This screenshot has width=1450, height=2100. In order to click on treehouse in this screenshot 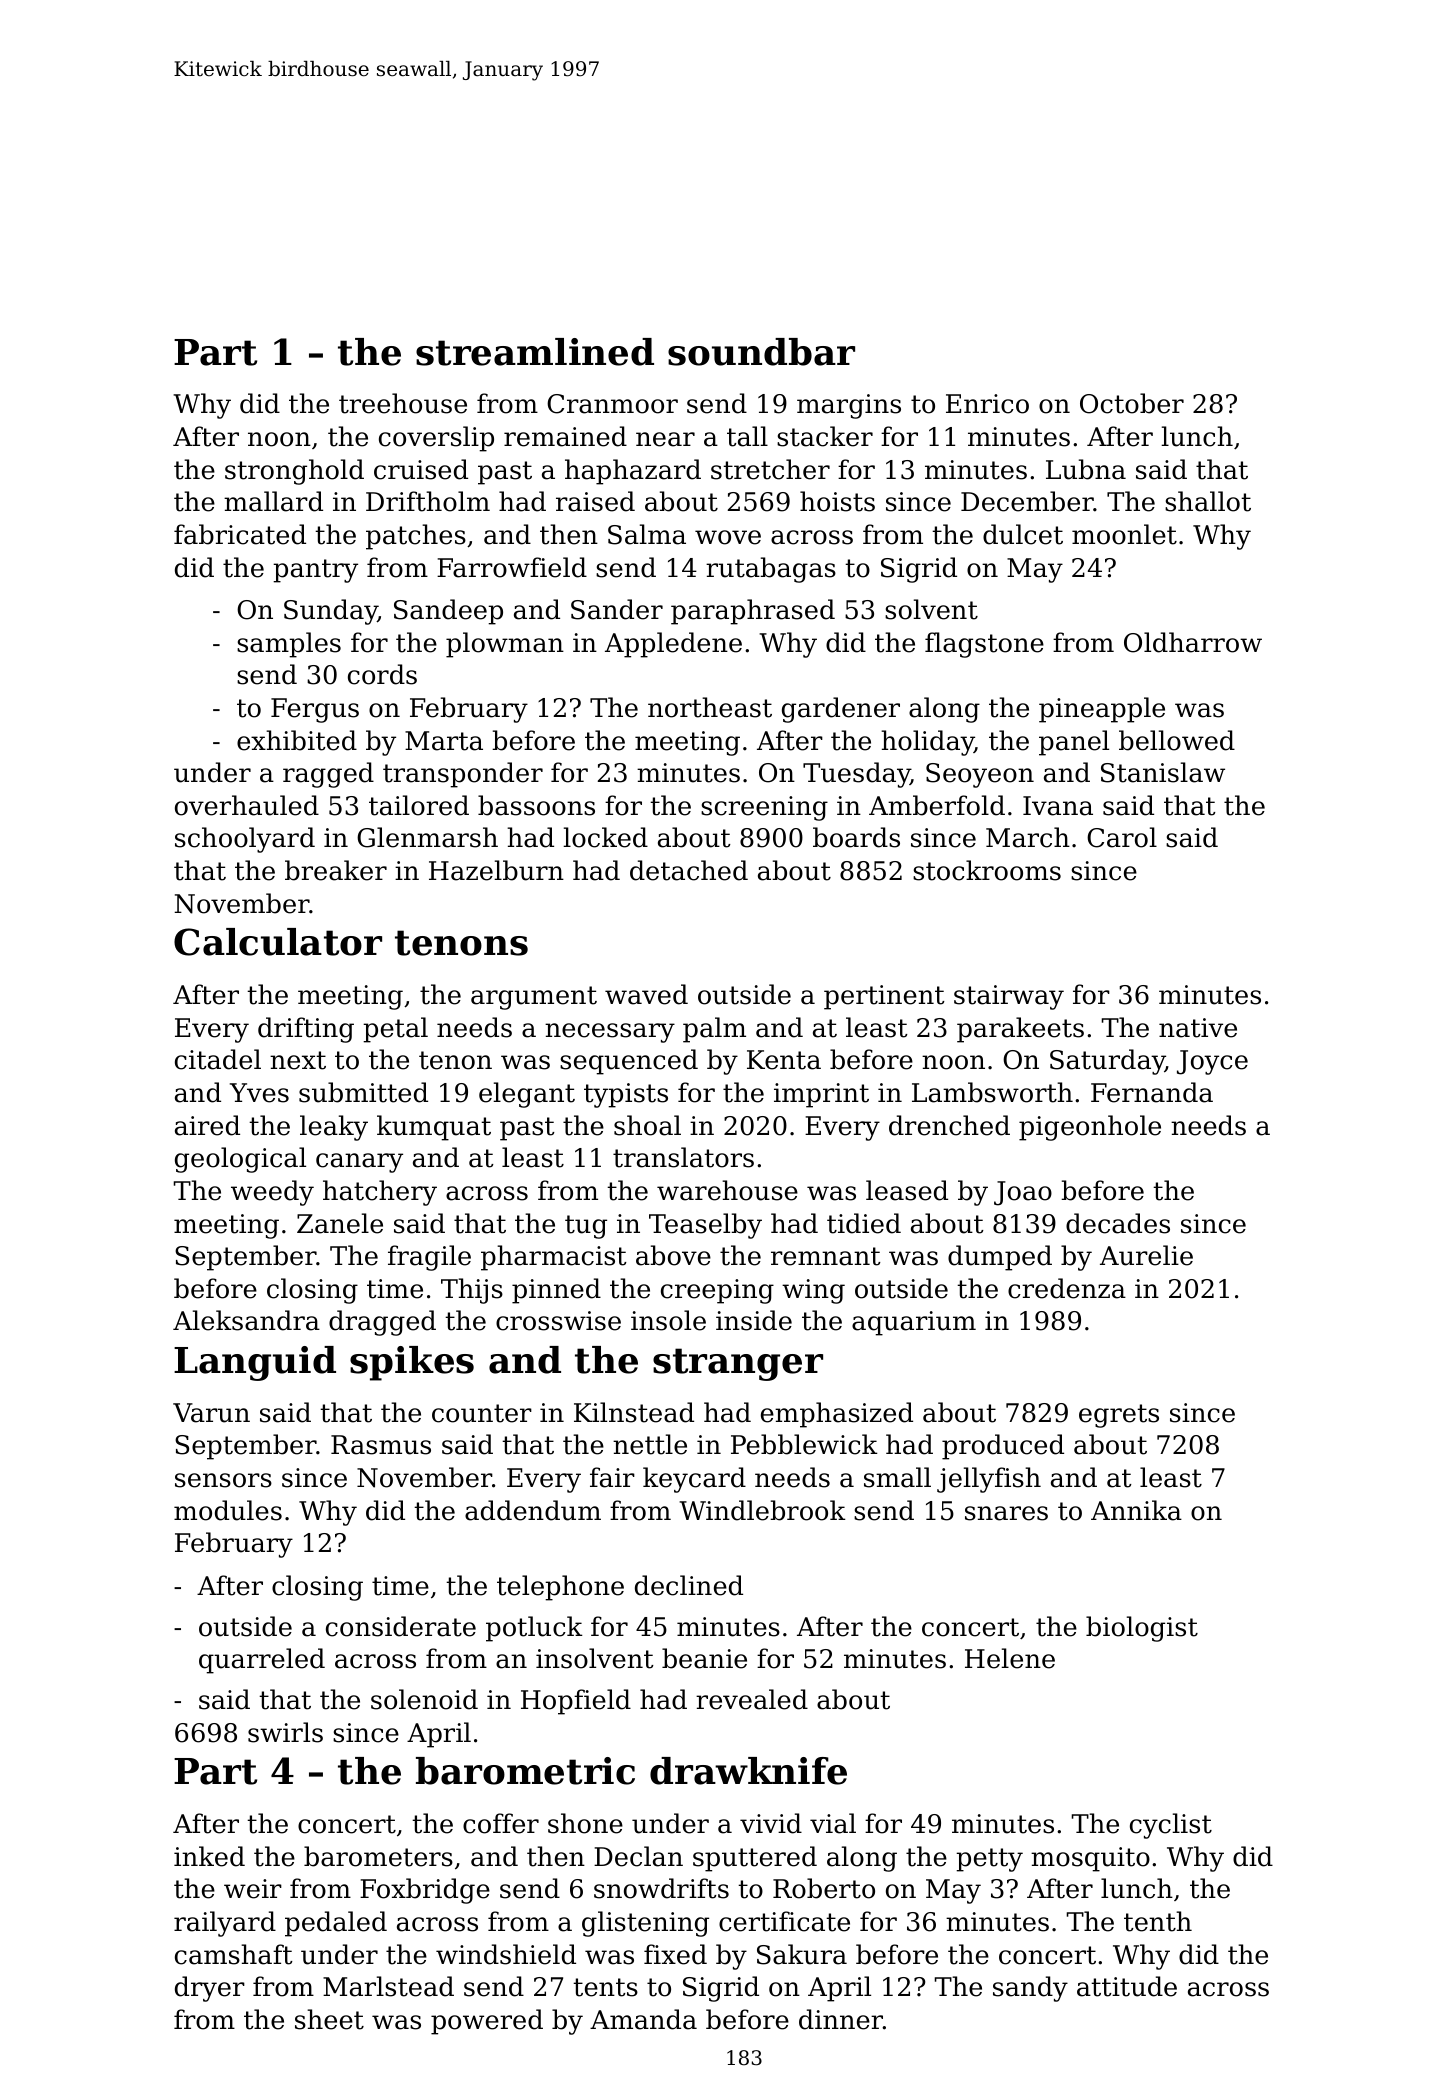, I will do `click(403, 403)`.
